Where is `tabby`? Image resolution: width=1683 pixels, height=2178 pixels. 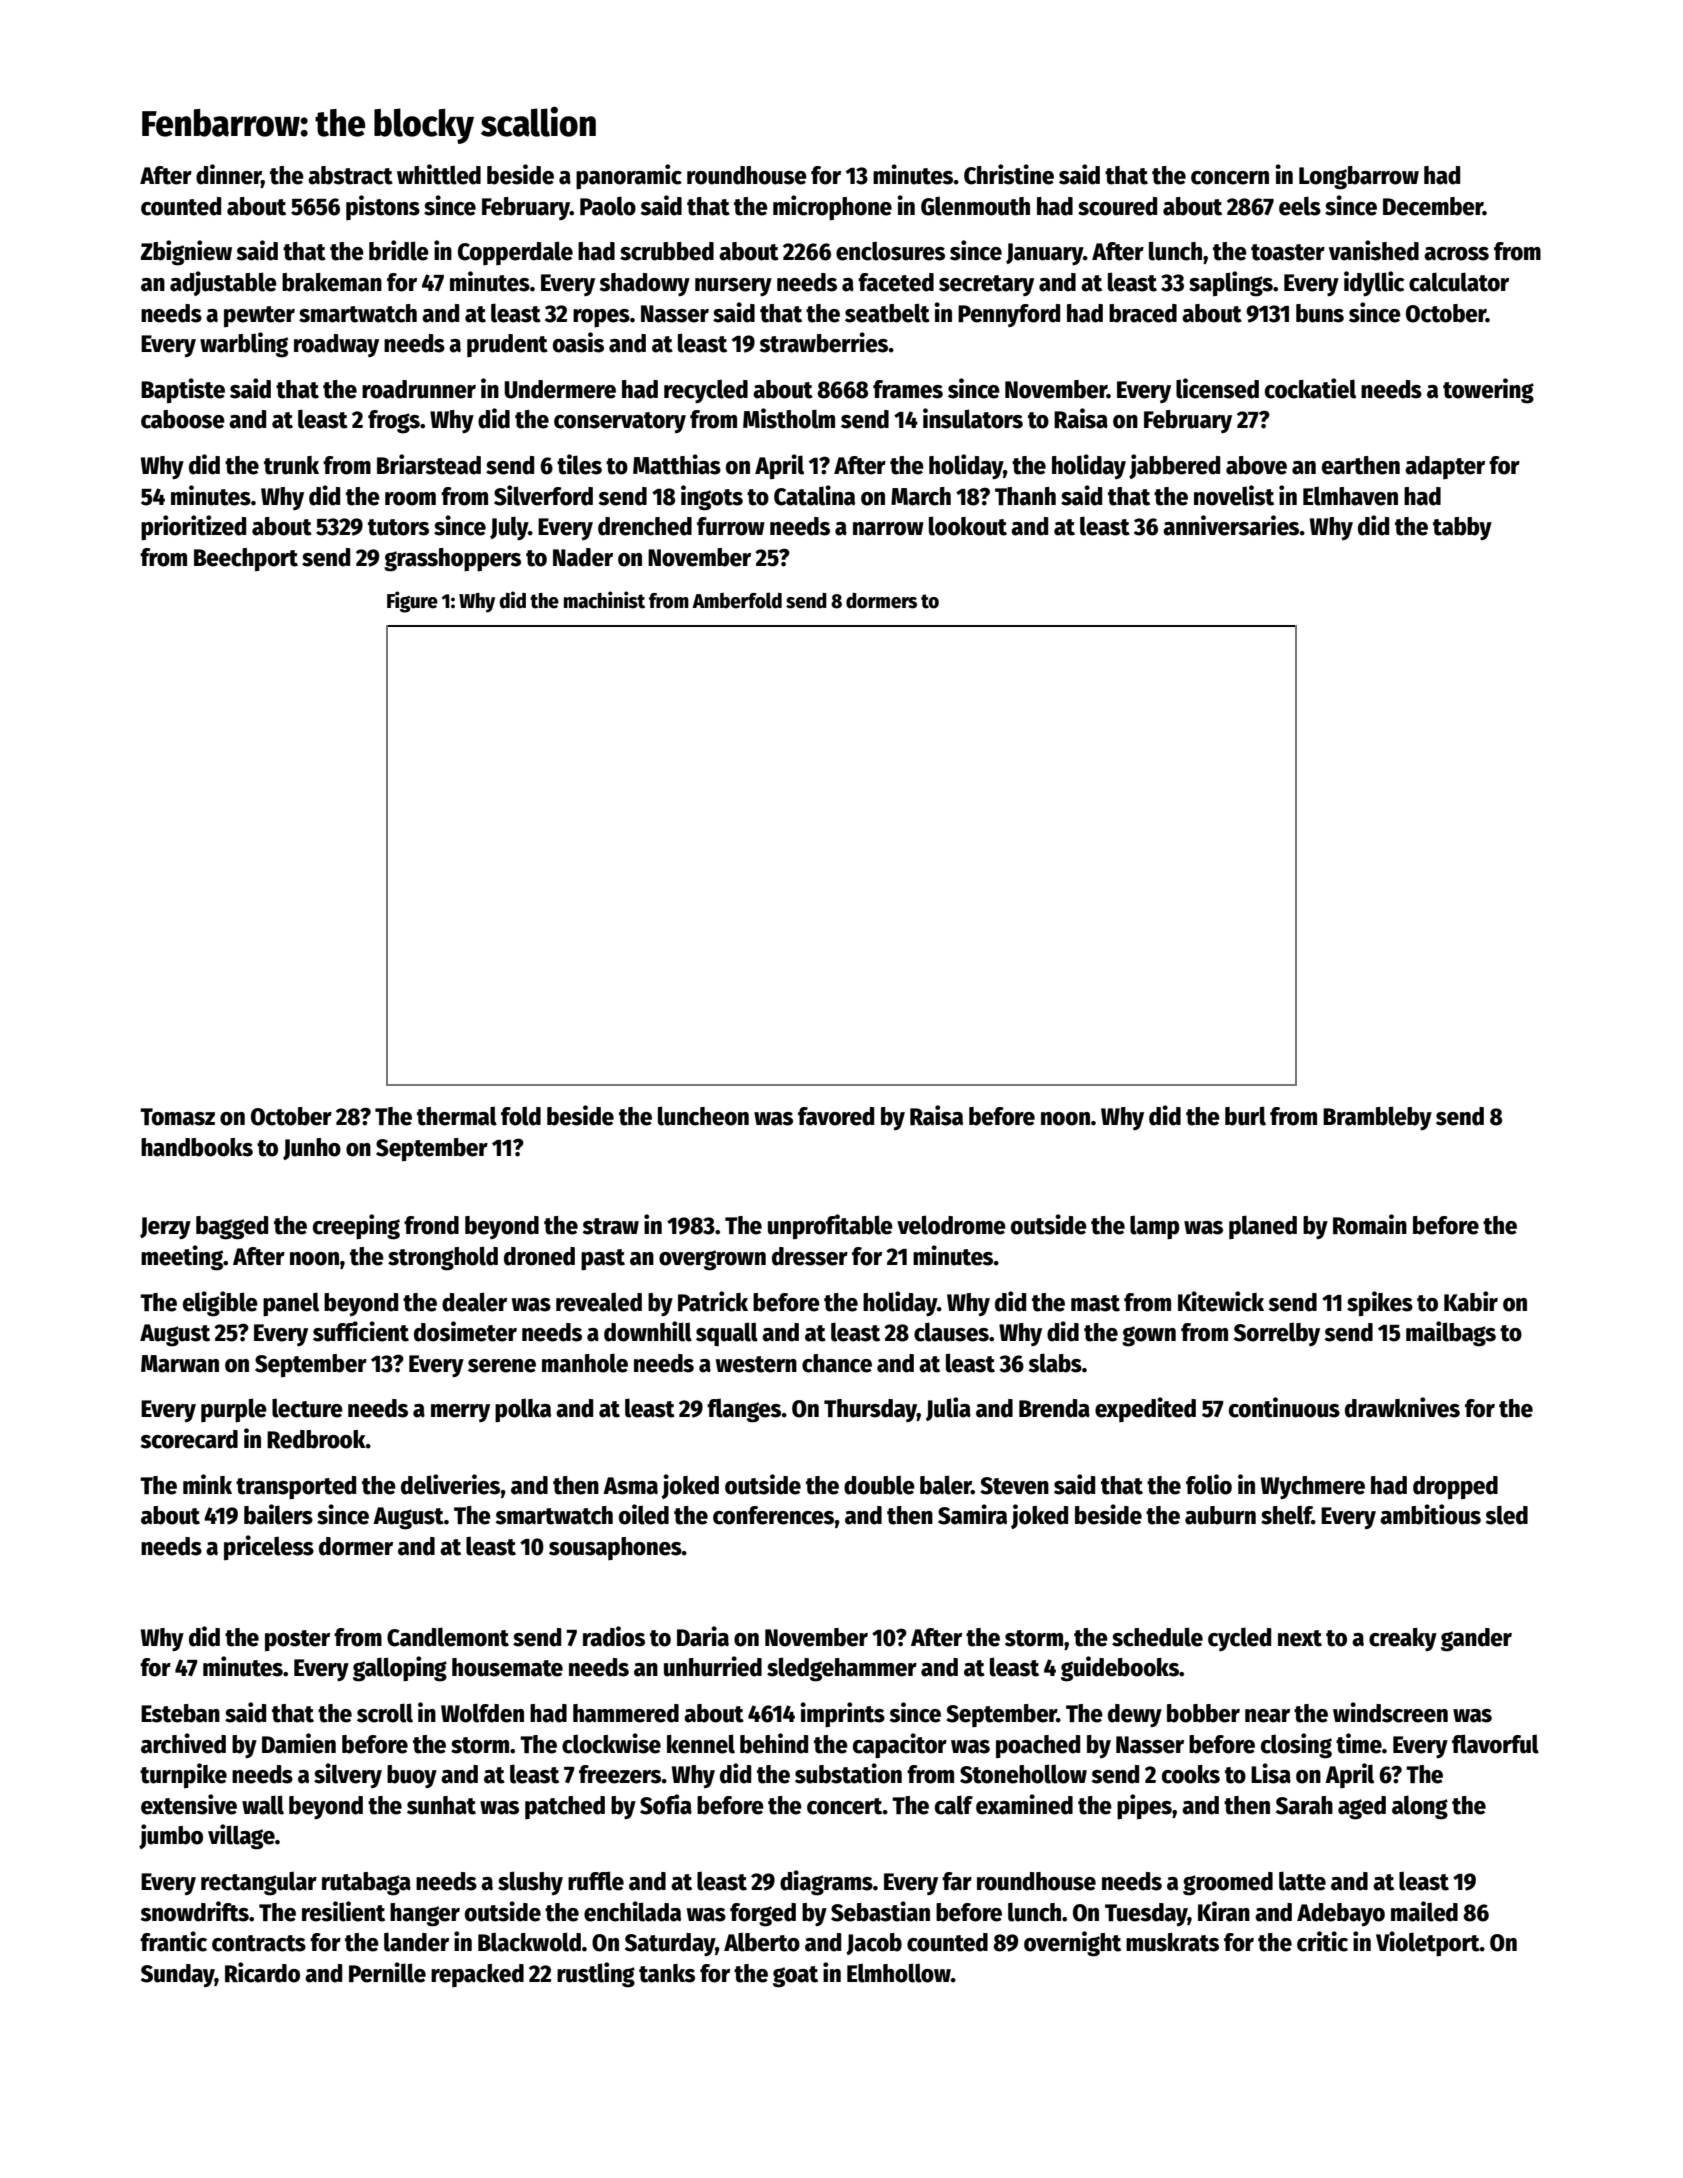
tabby is located at coordinates (1462, 528).
